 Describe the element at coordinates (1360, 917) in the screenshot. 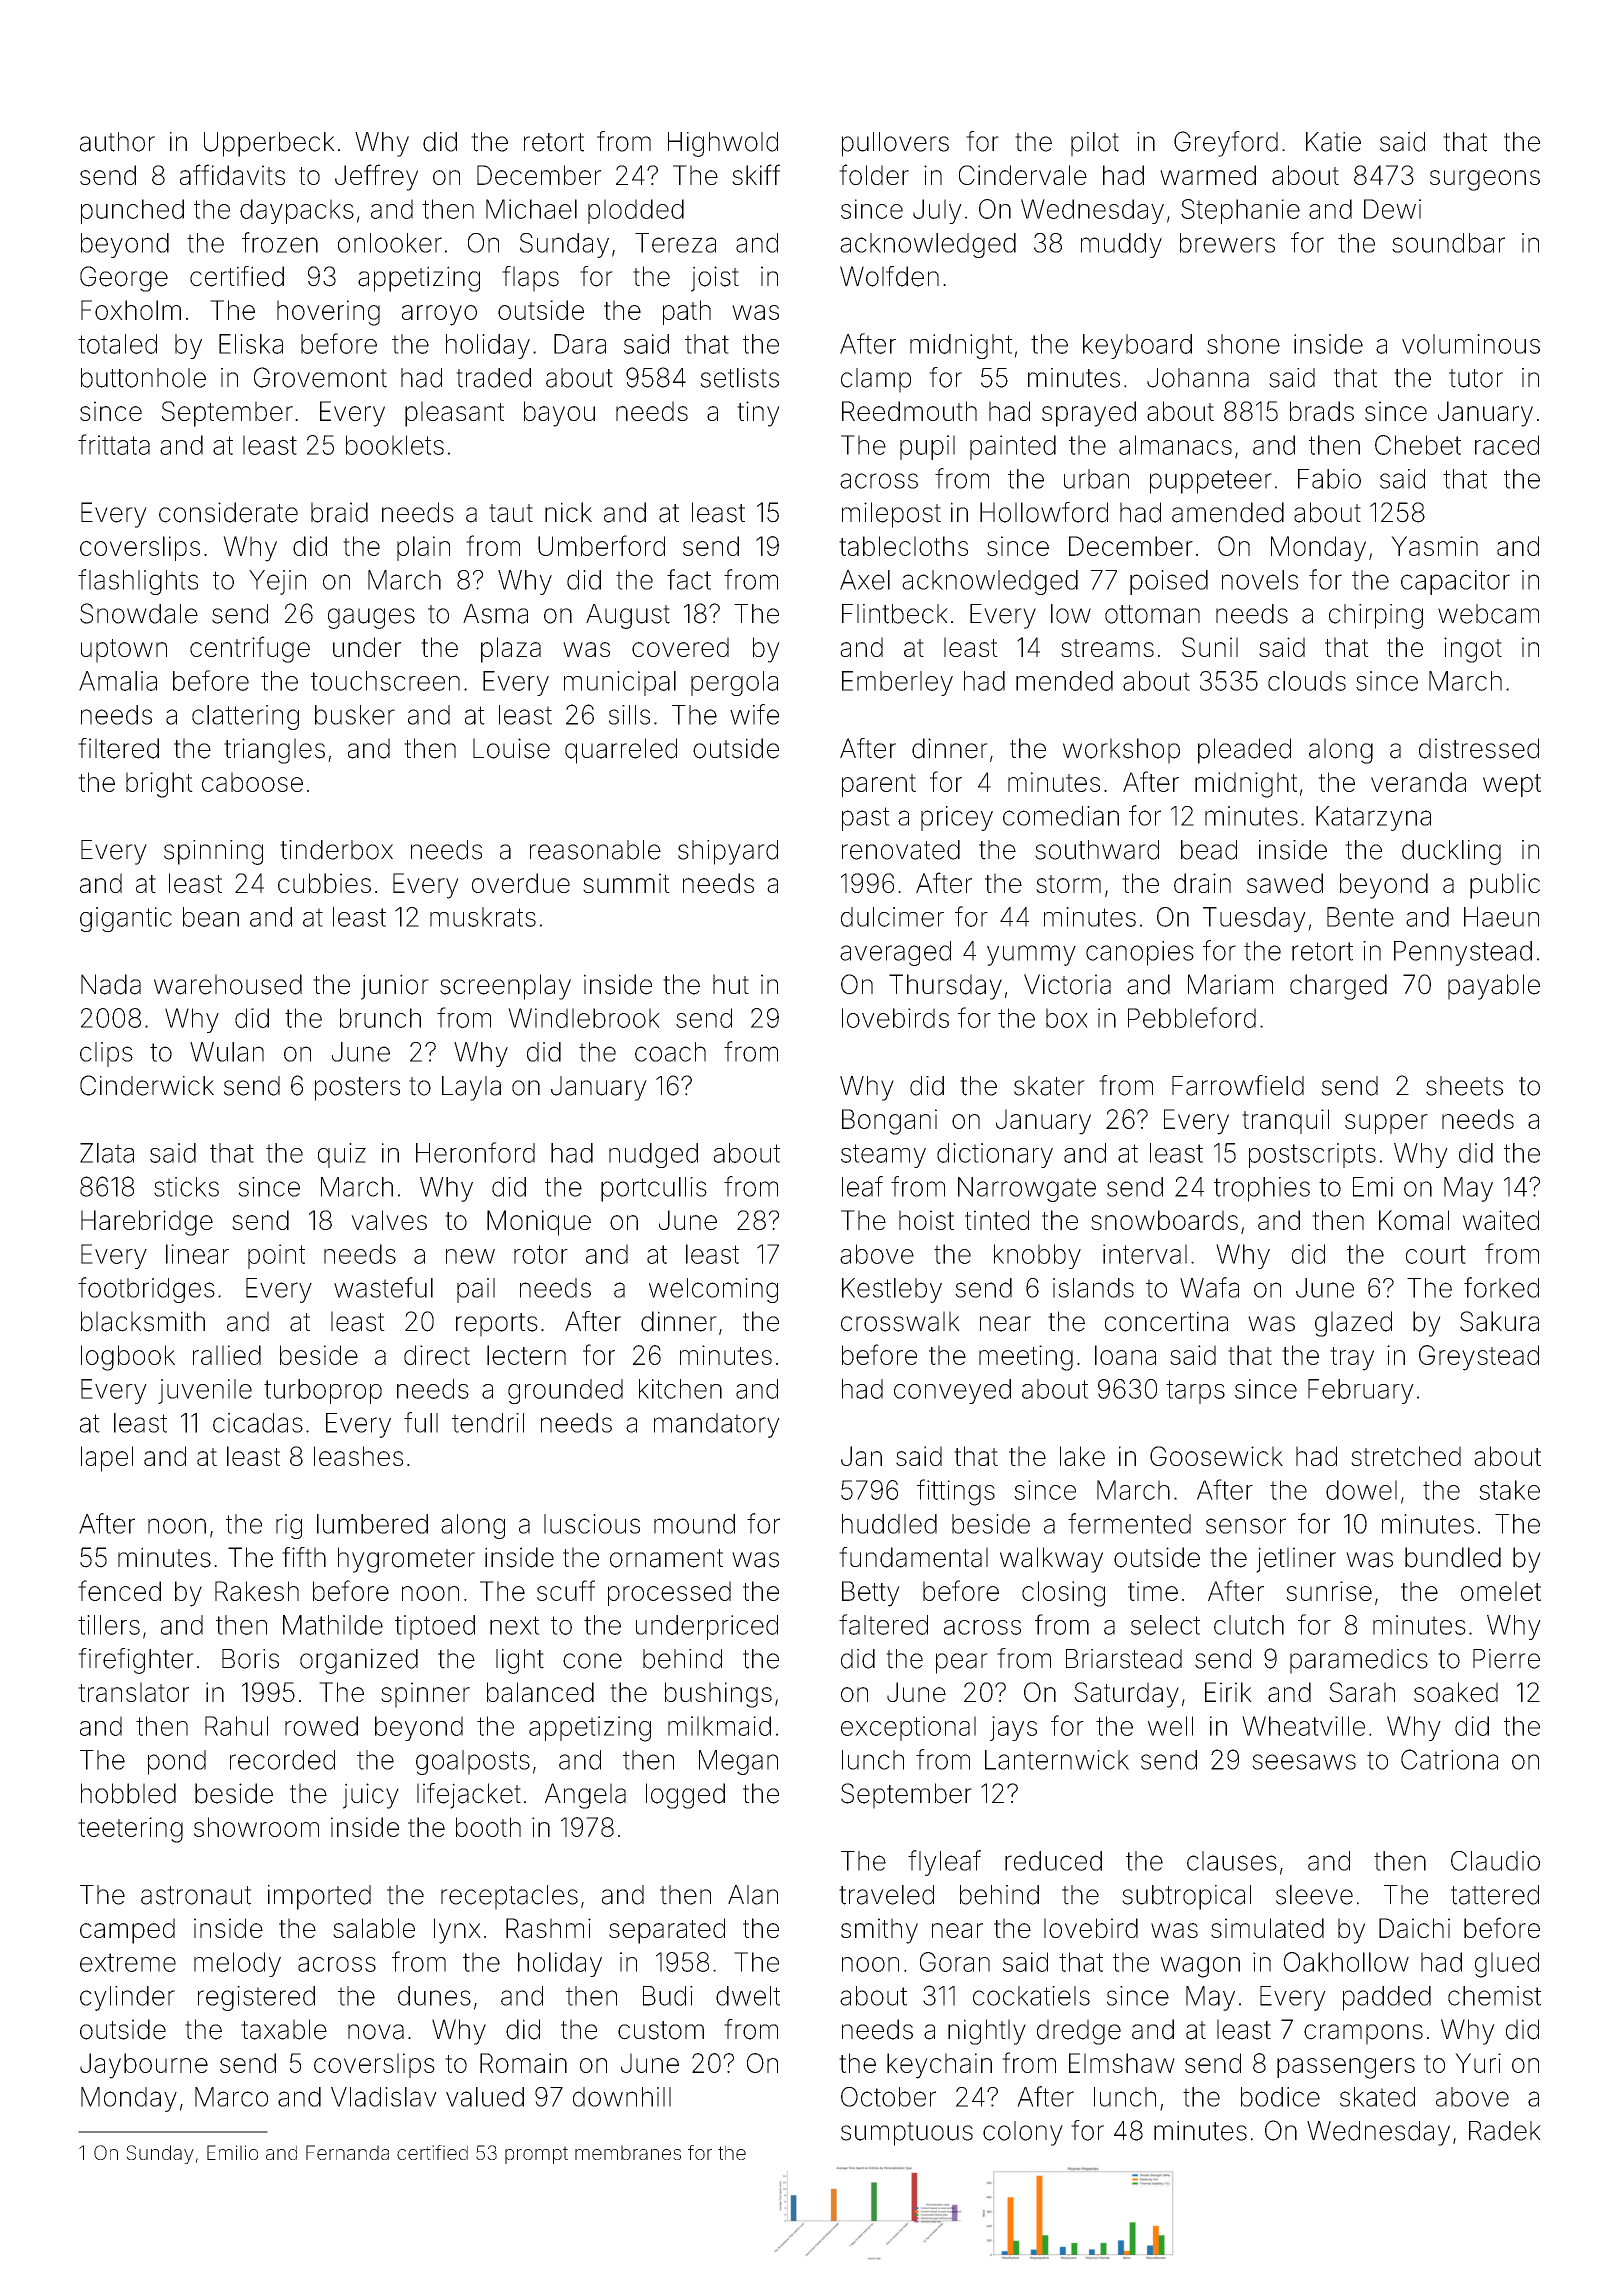

I see `Bente` at that location.
